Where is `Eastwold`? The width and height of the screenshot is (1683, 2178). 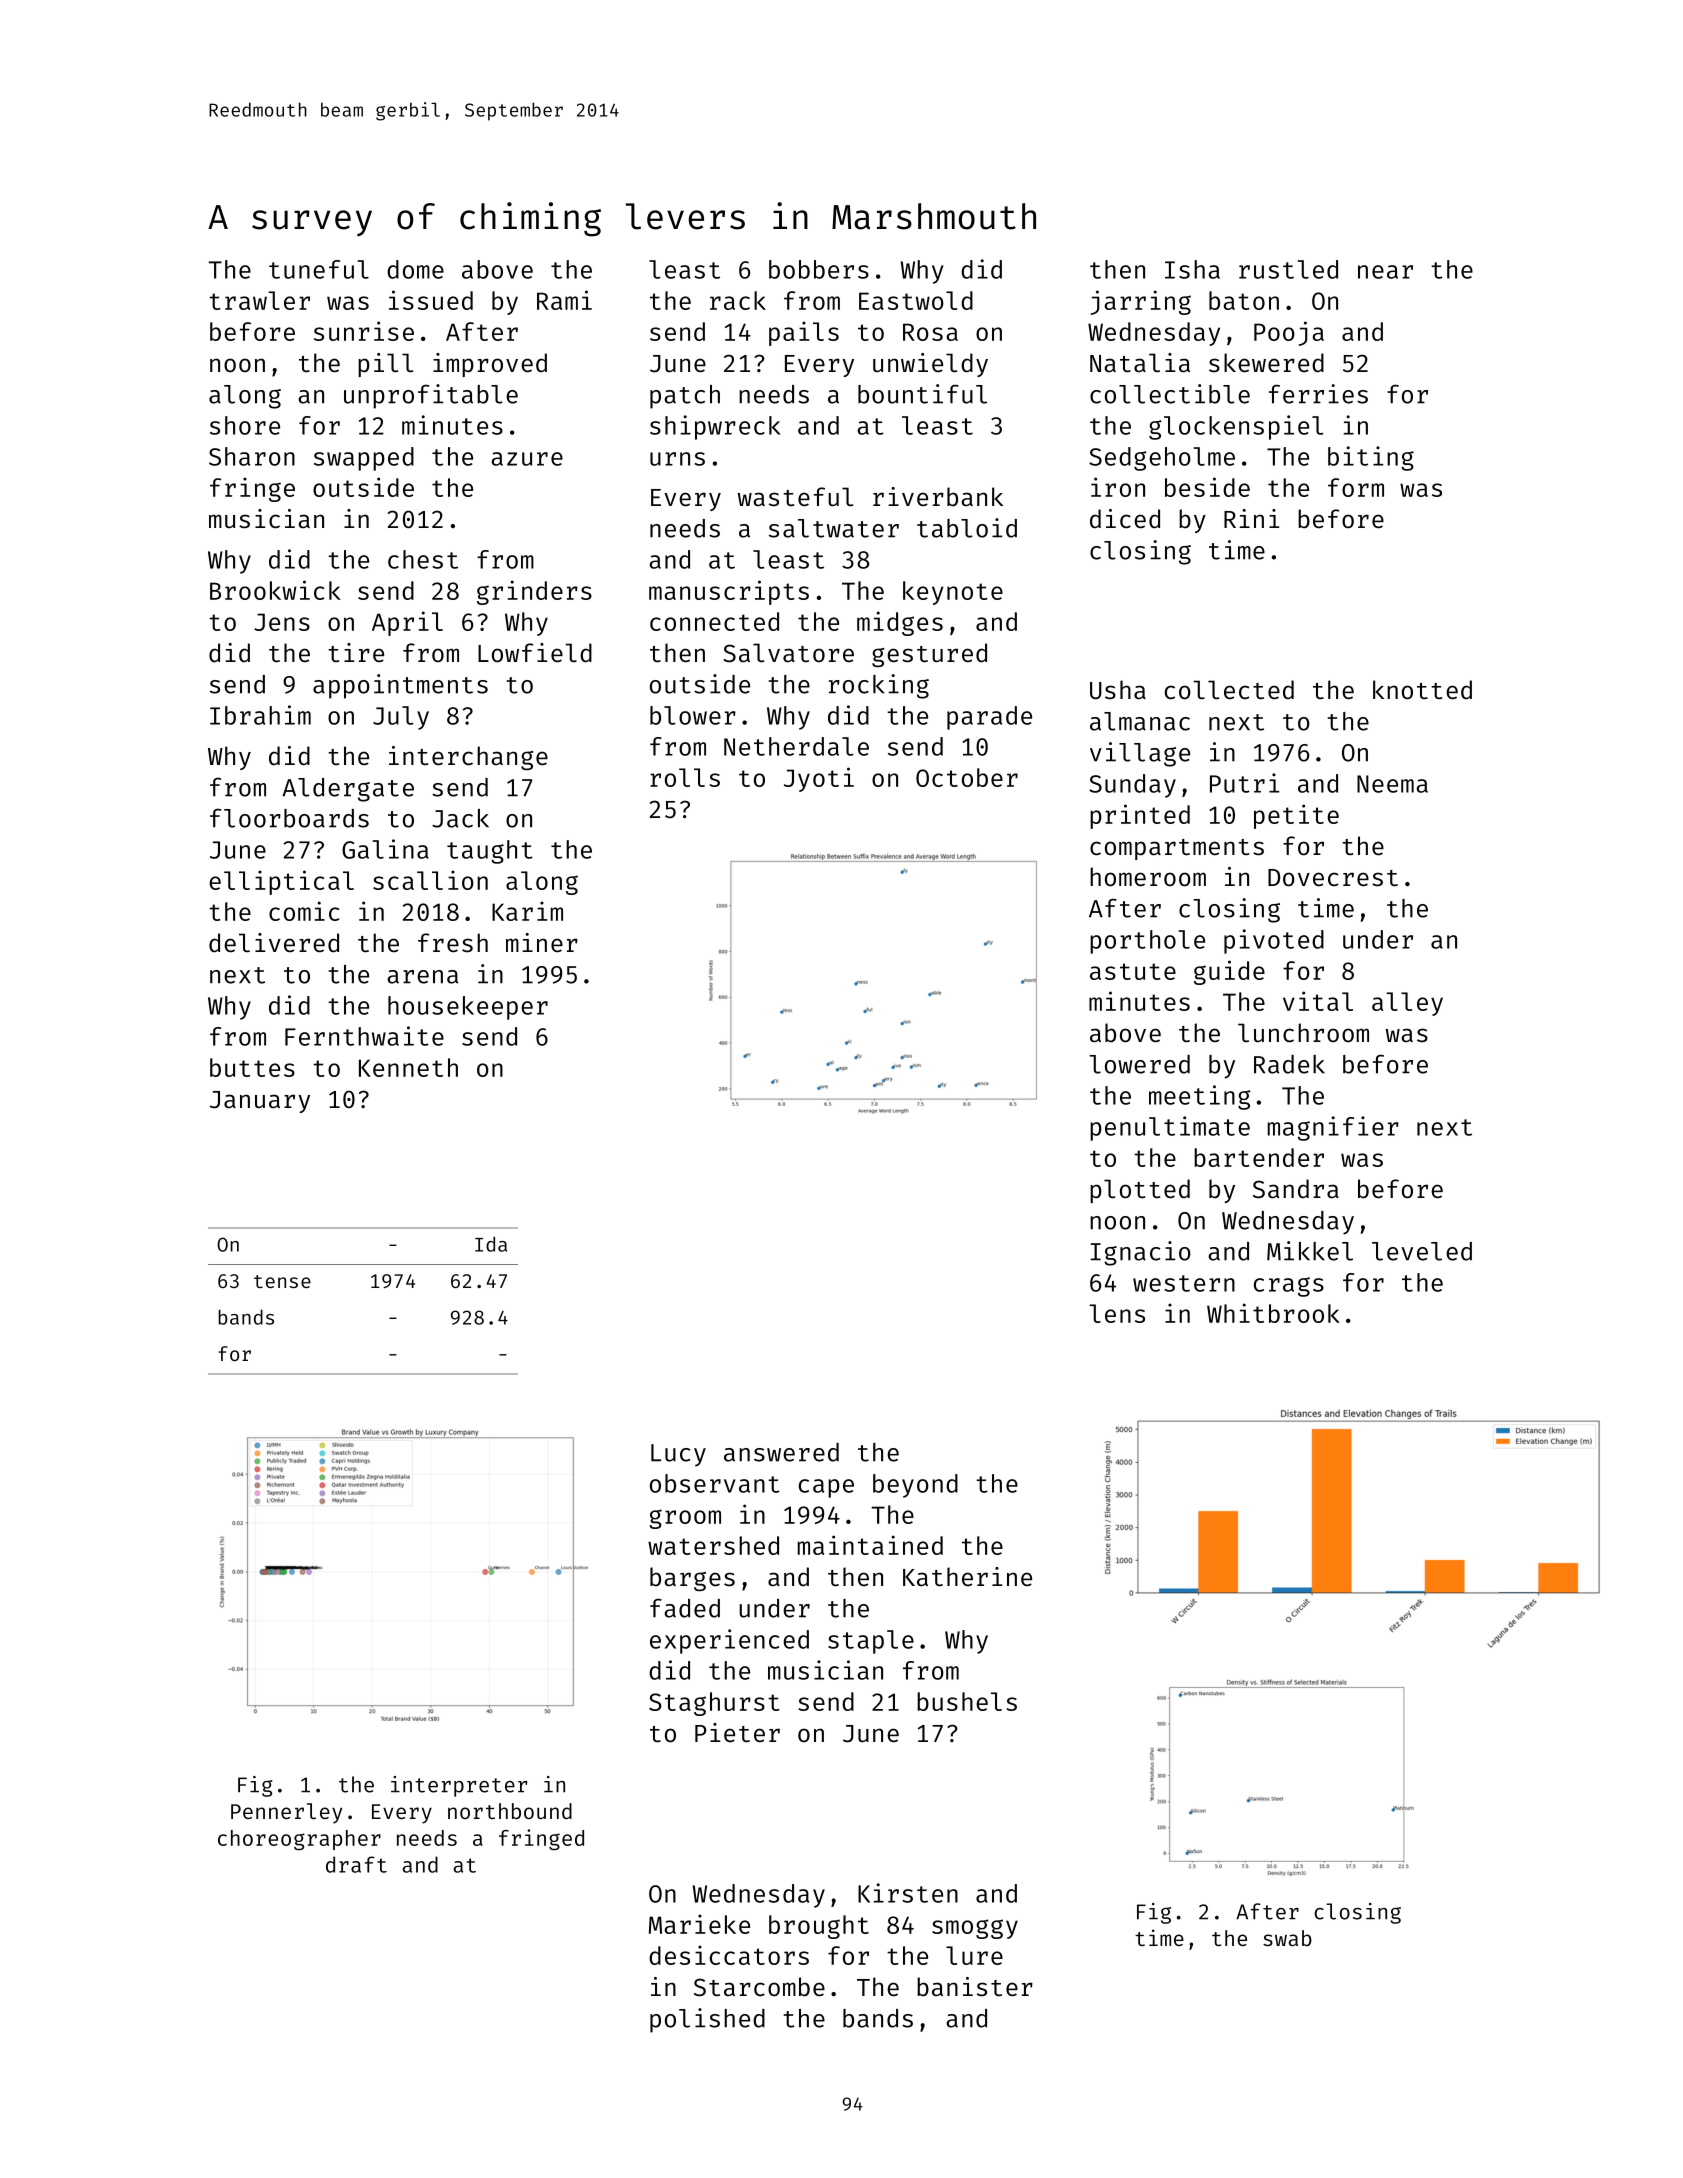
Eastwold is located at coordinates (916, 300).
